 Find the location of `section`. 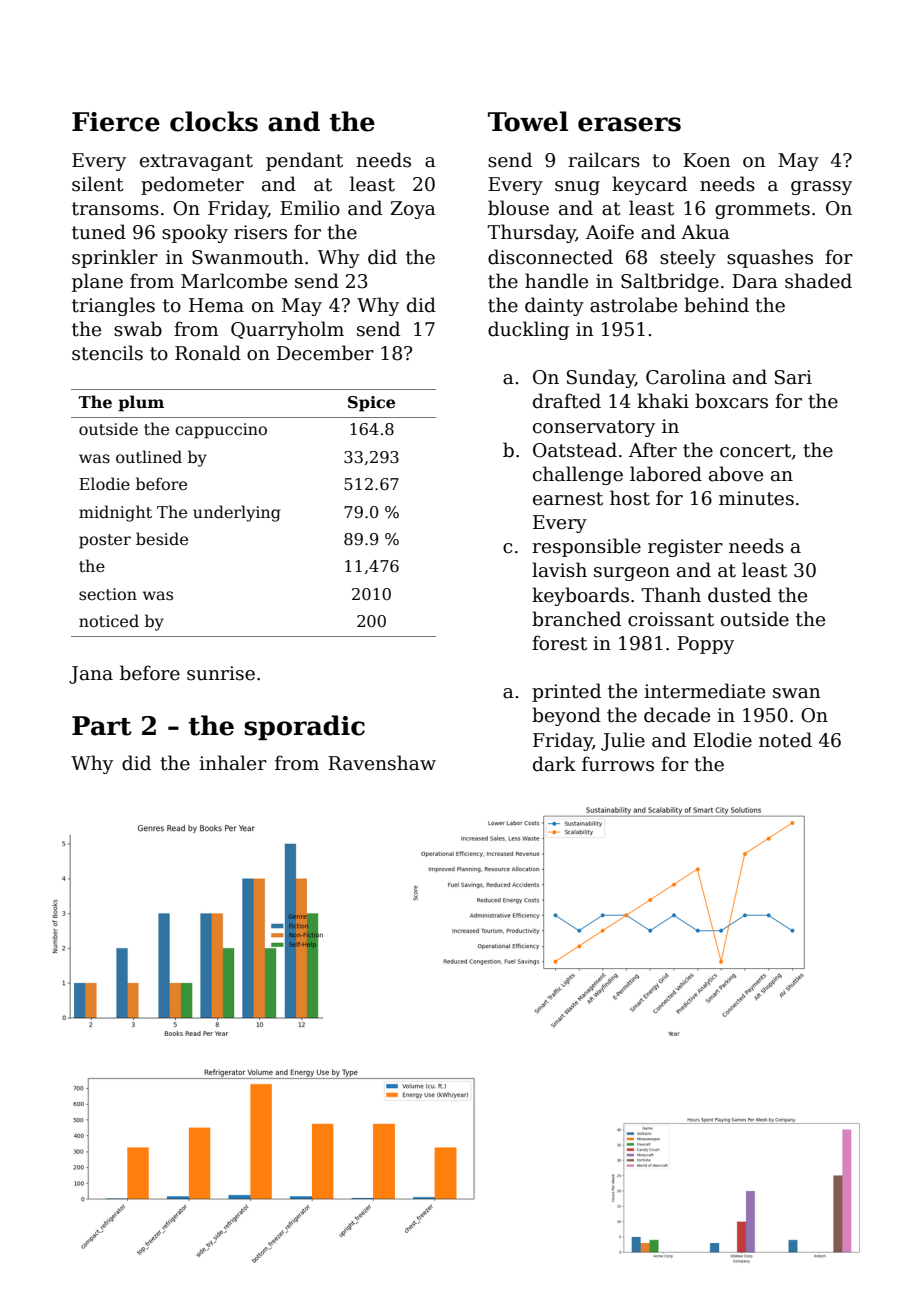

section is located at coordinates (108, 594).
